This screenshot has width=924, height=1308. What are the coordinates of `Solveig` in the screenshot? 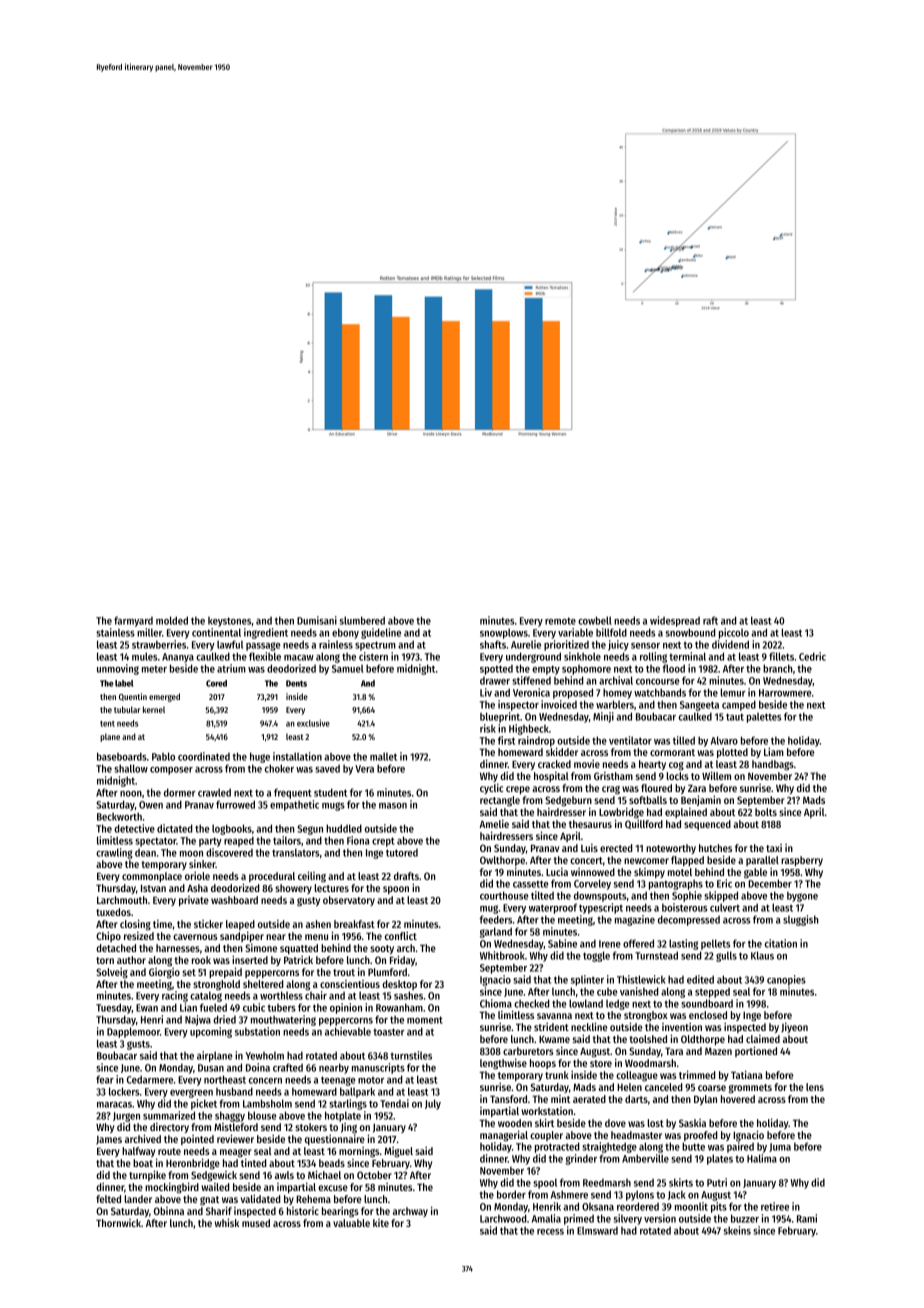 It's located at (112, 973).
